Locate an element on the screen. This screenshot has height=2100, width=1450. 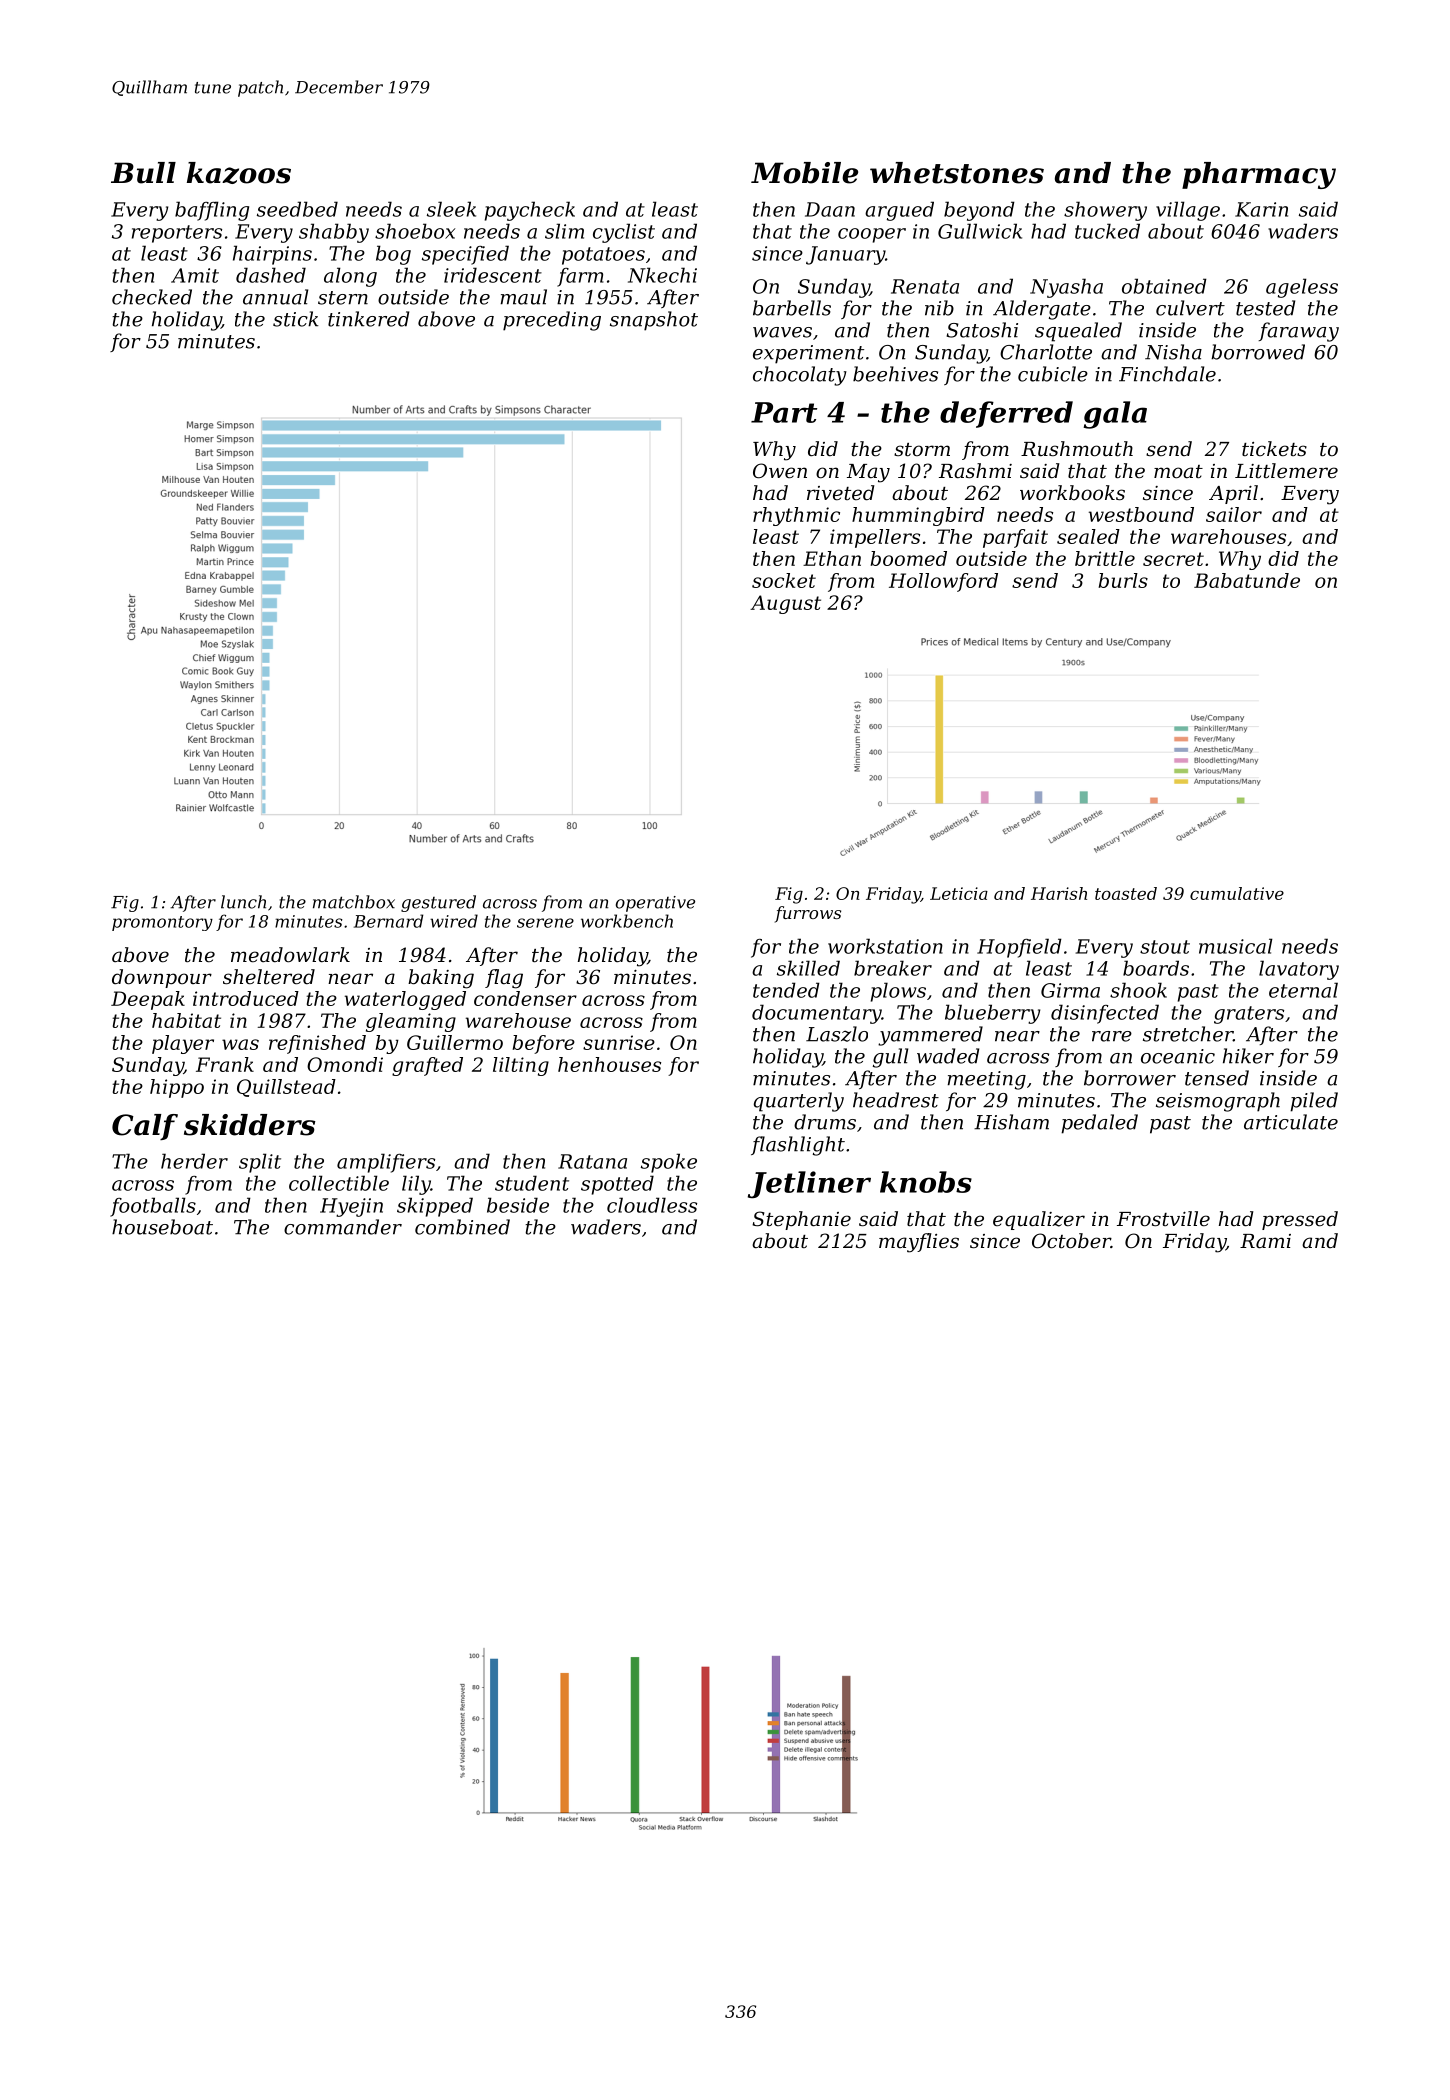
Littlemere is located at coordinates (1286, 471).
